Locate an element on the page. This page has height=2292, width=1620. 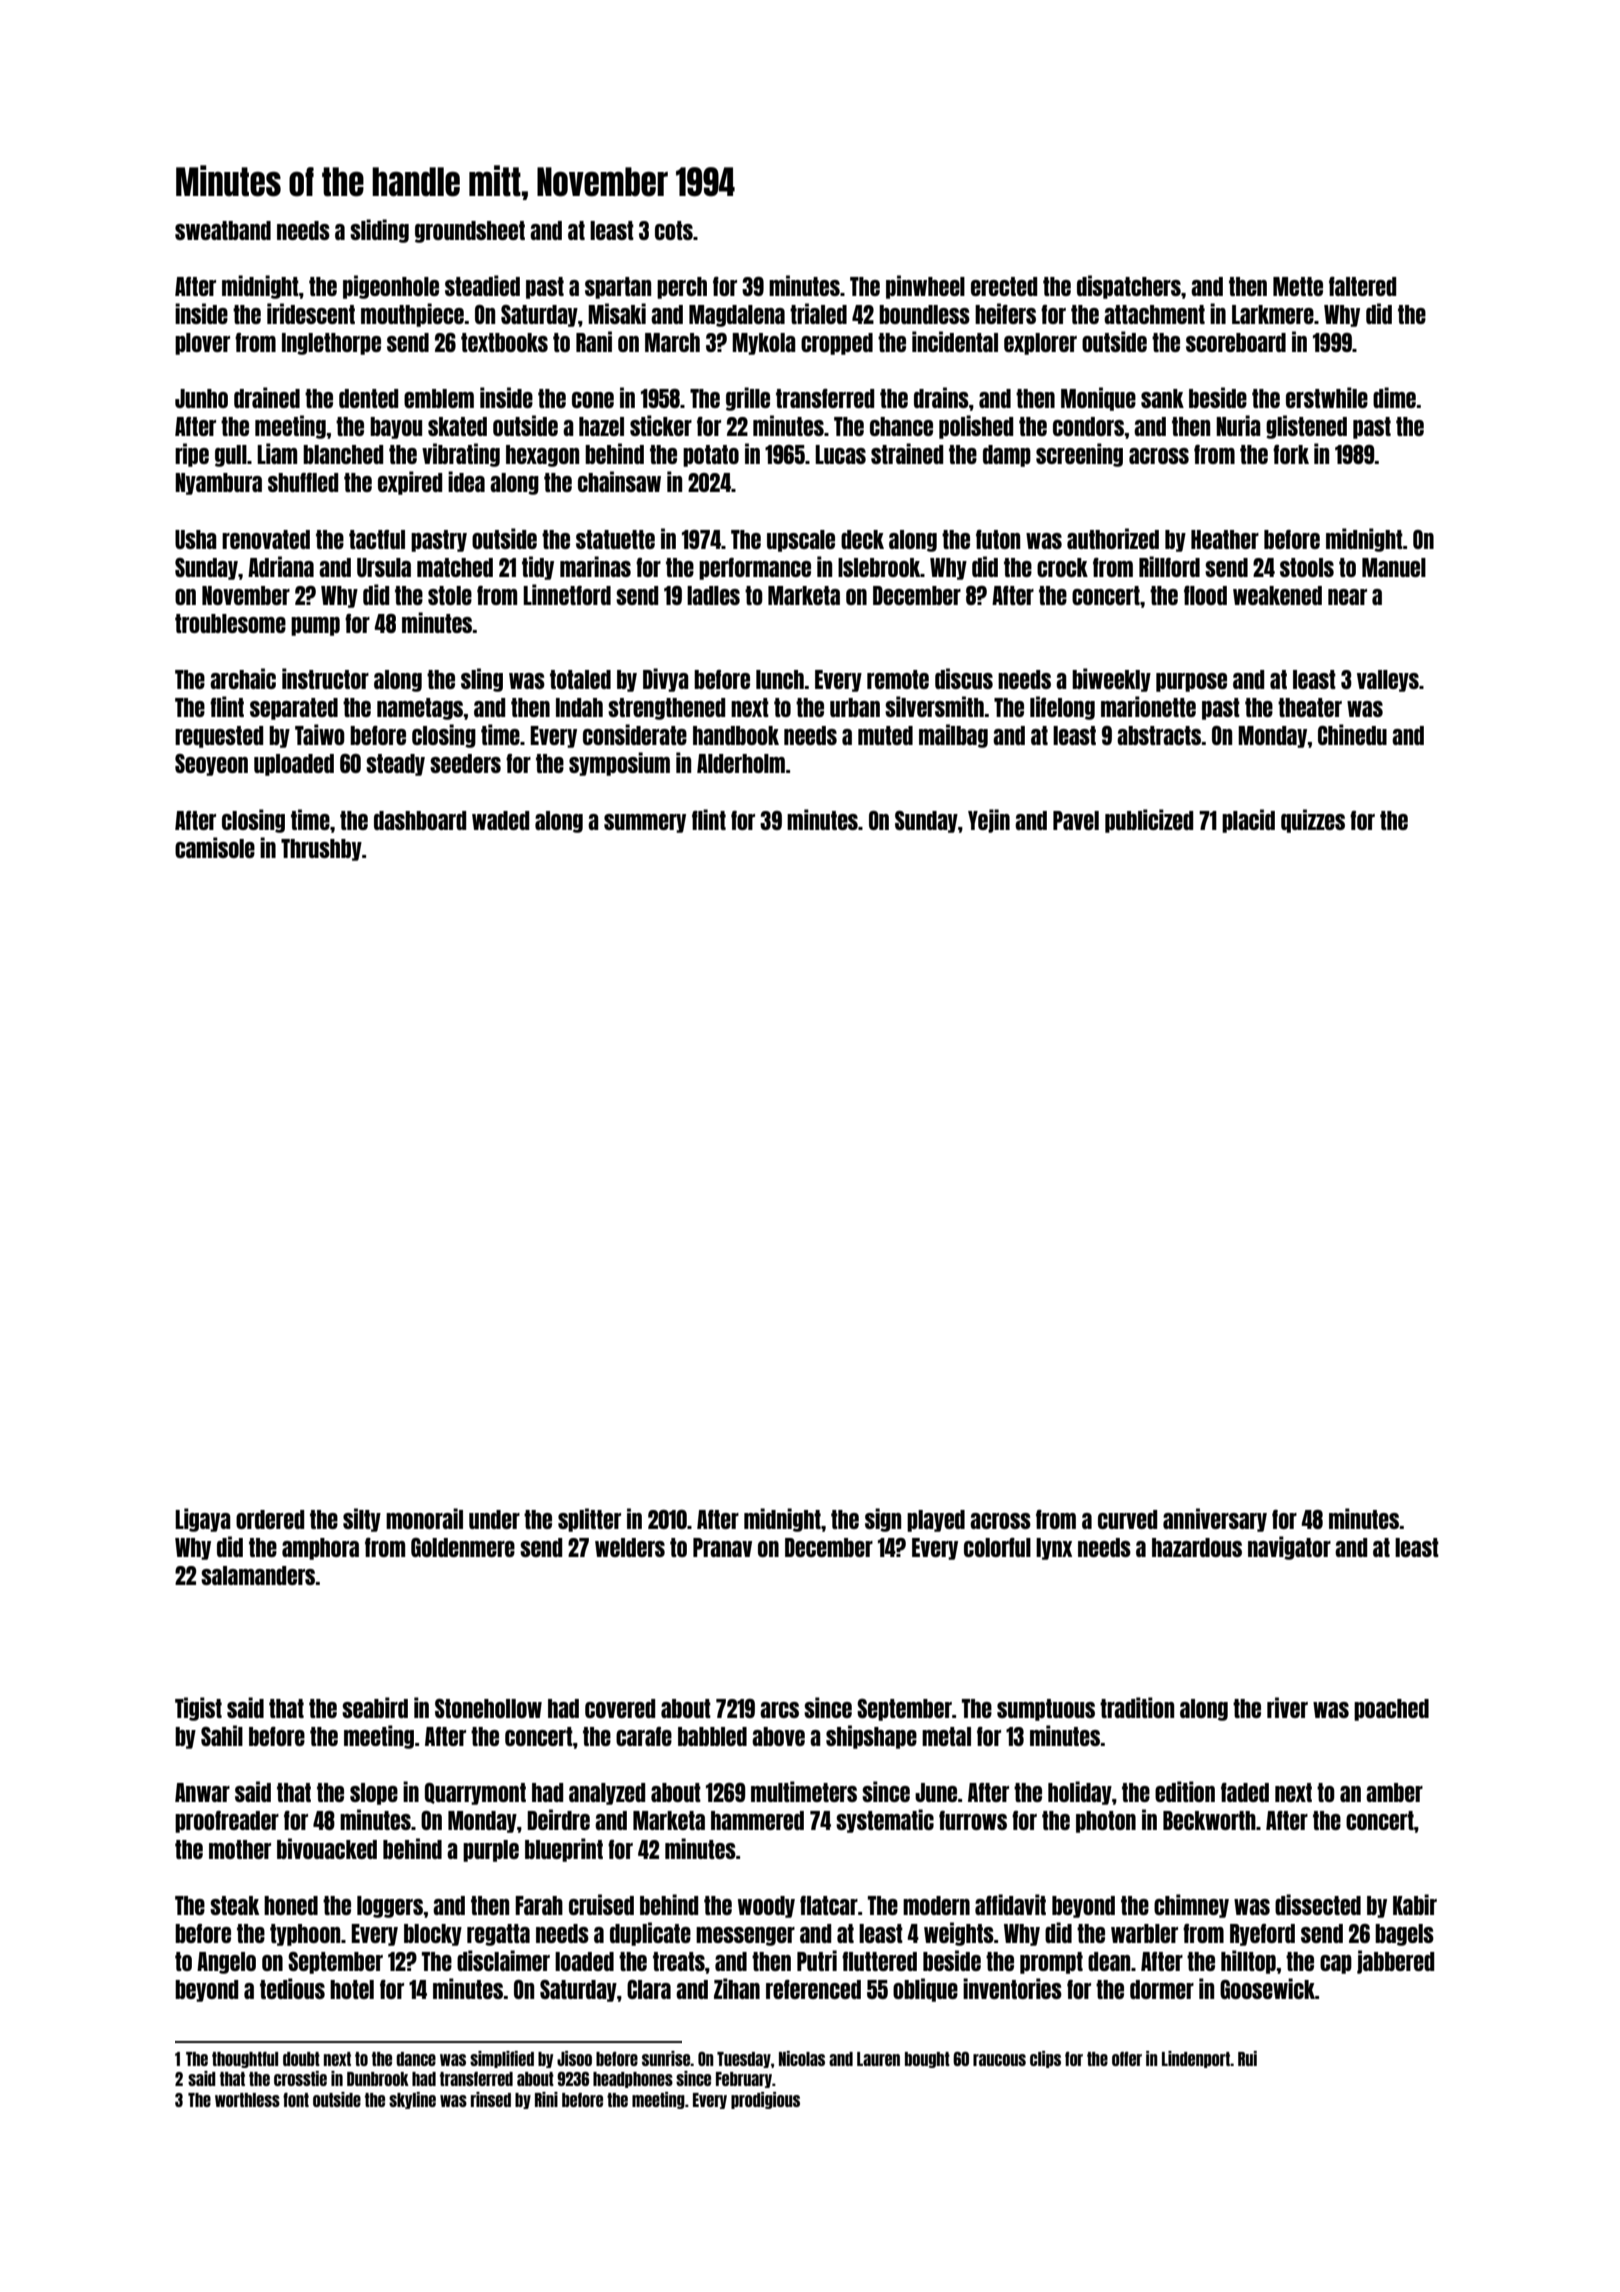
quizzes is located at coordinates (1313, 821).
